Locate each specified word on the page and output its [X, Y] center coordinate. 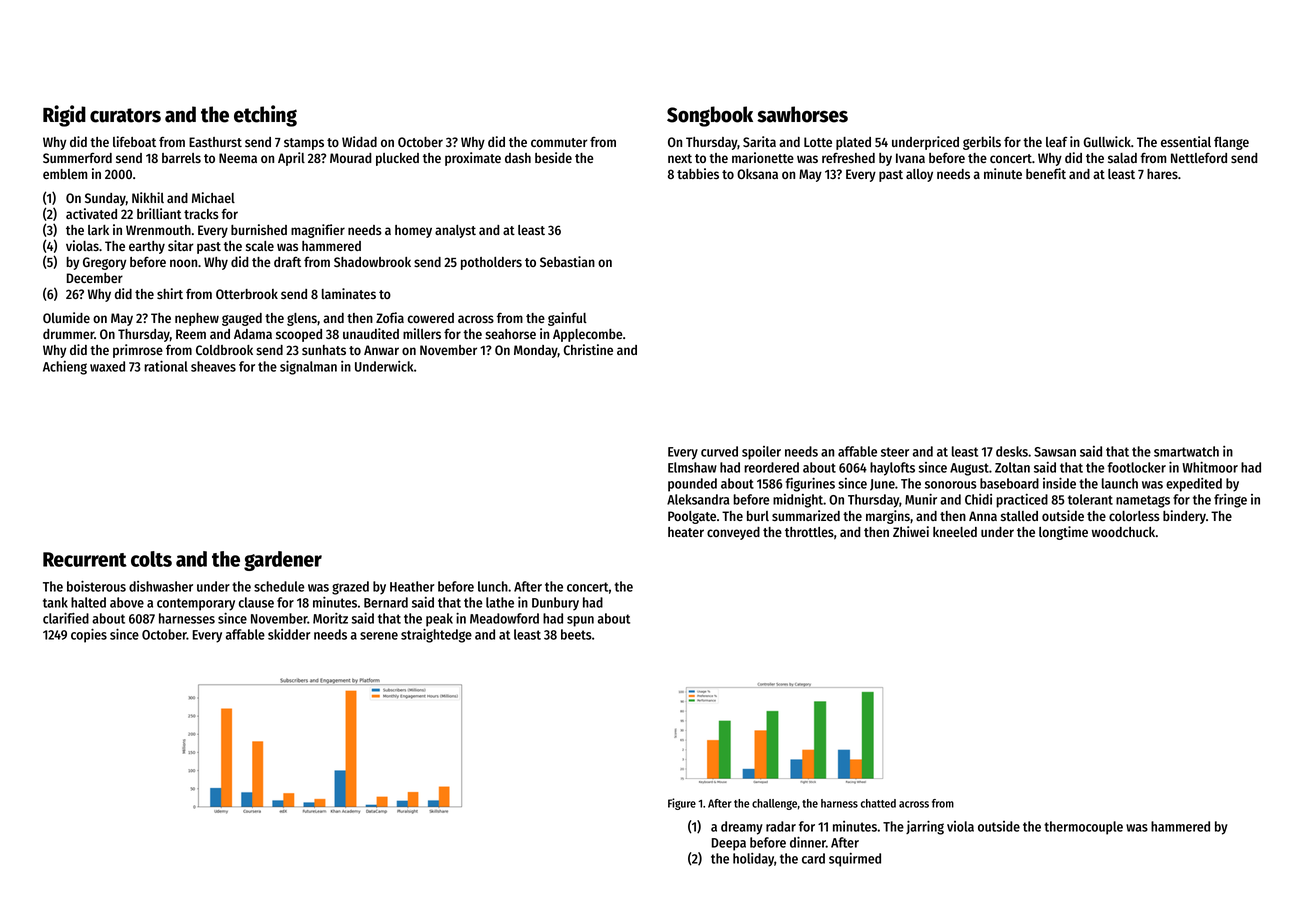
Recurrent [85, 559]
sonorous [951, 485]
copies [89, 635]
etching [265, 116]
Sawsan [1055, 452]
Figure [682, 804]
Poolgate [692, 517]
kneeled [955, 532]
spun [580, 621]
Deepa [729, 844]
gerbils [982, 143]
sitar [181, 245]
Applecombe [587, 335]
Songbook [710, 116]
